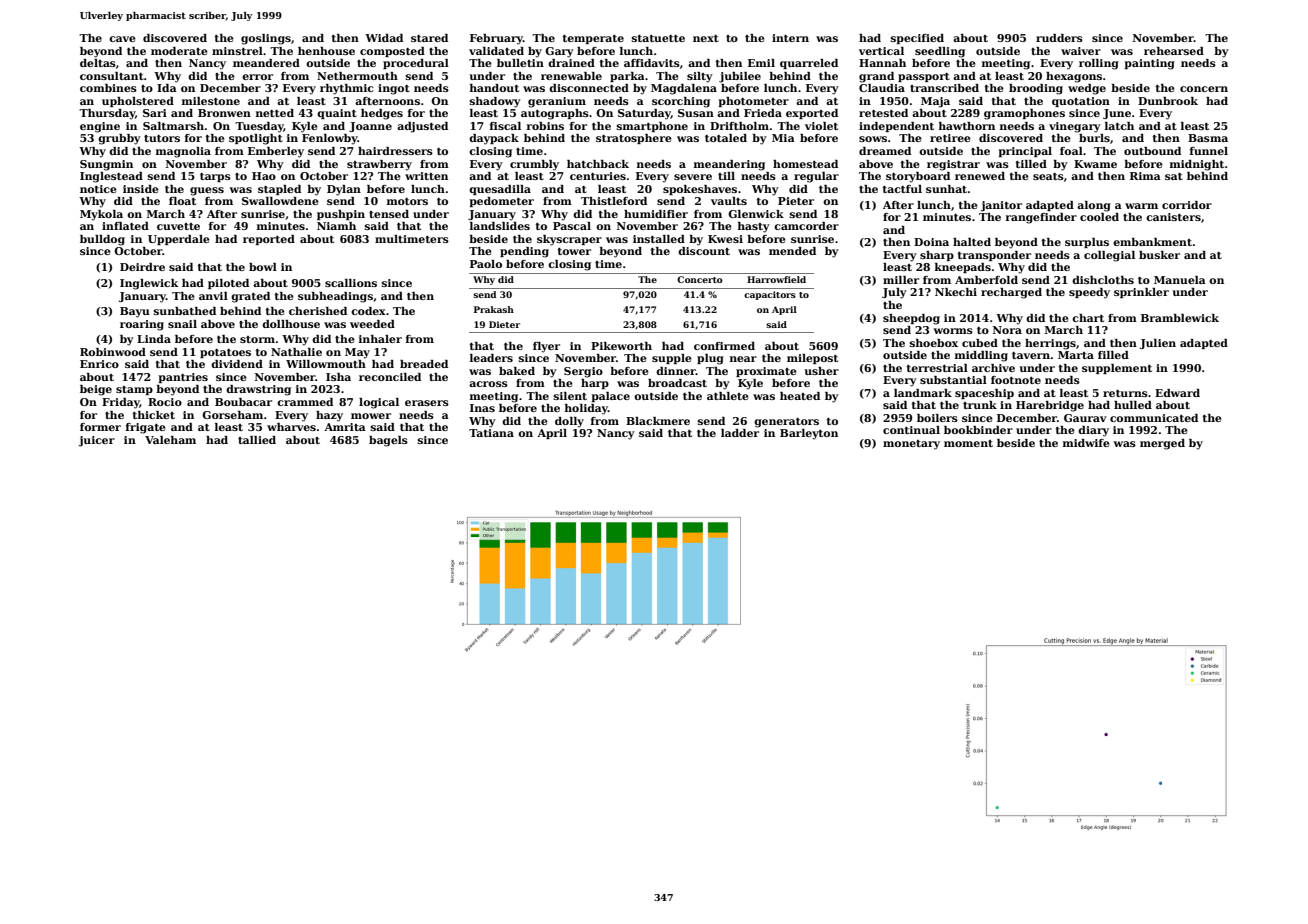  I want to click on stratosphere, so click(634, 139).
